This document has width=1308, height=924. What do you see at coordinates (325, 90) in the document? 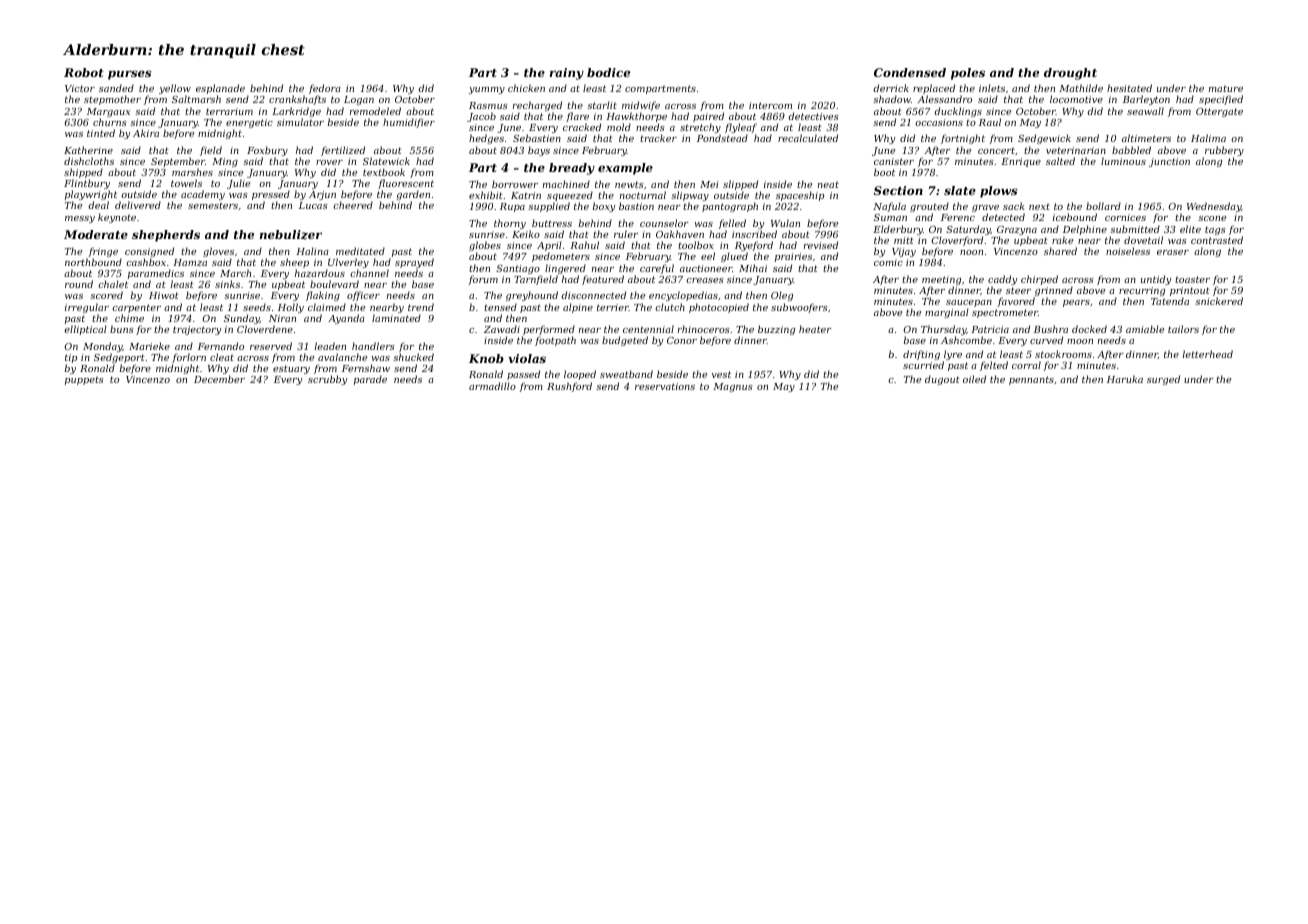
I see `fedora` at bounding box center [325, 90].
